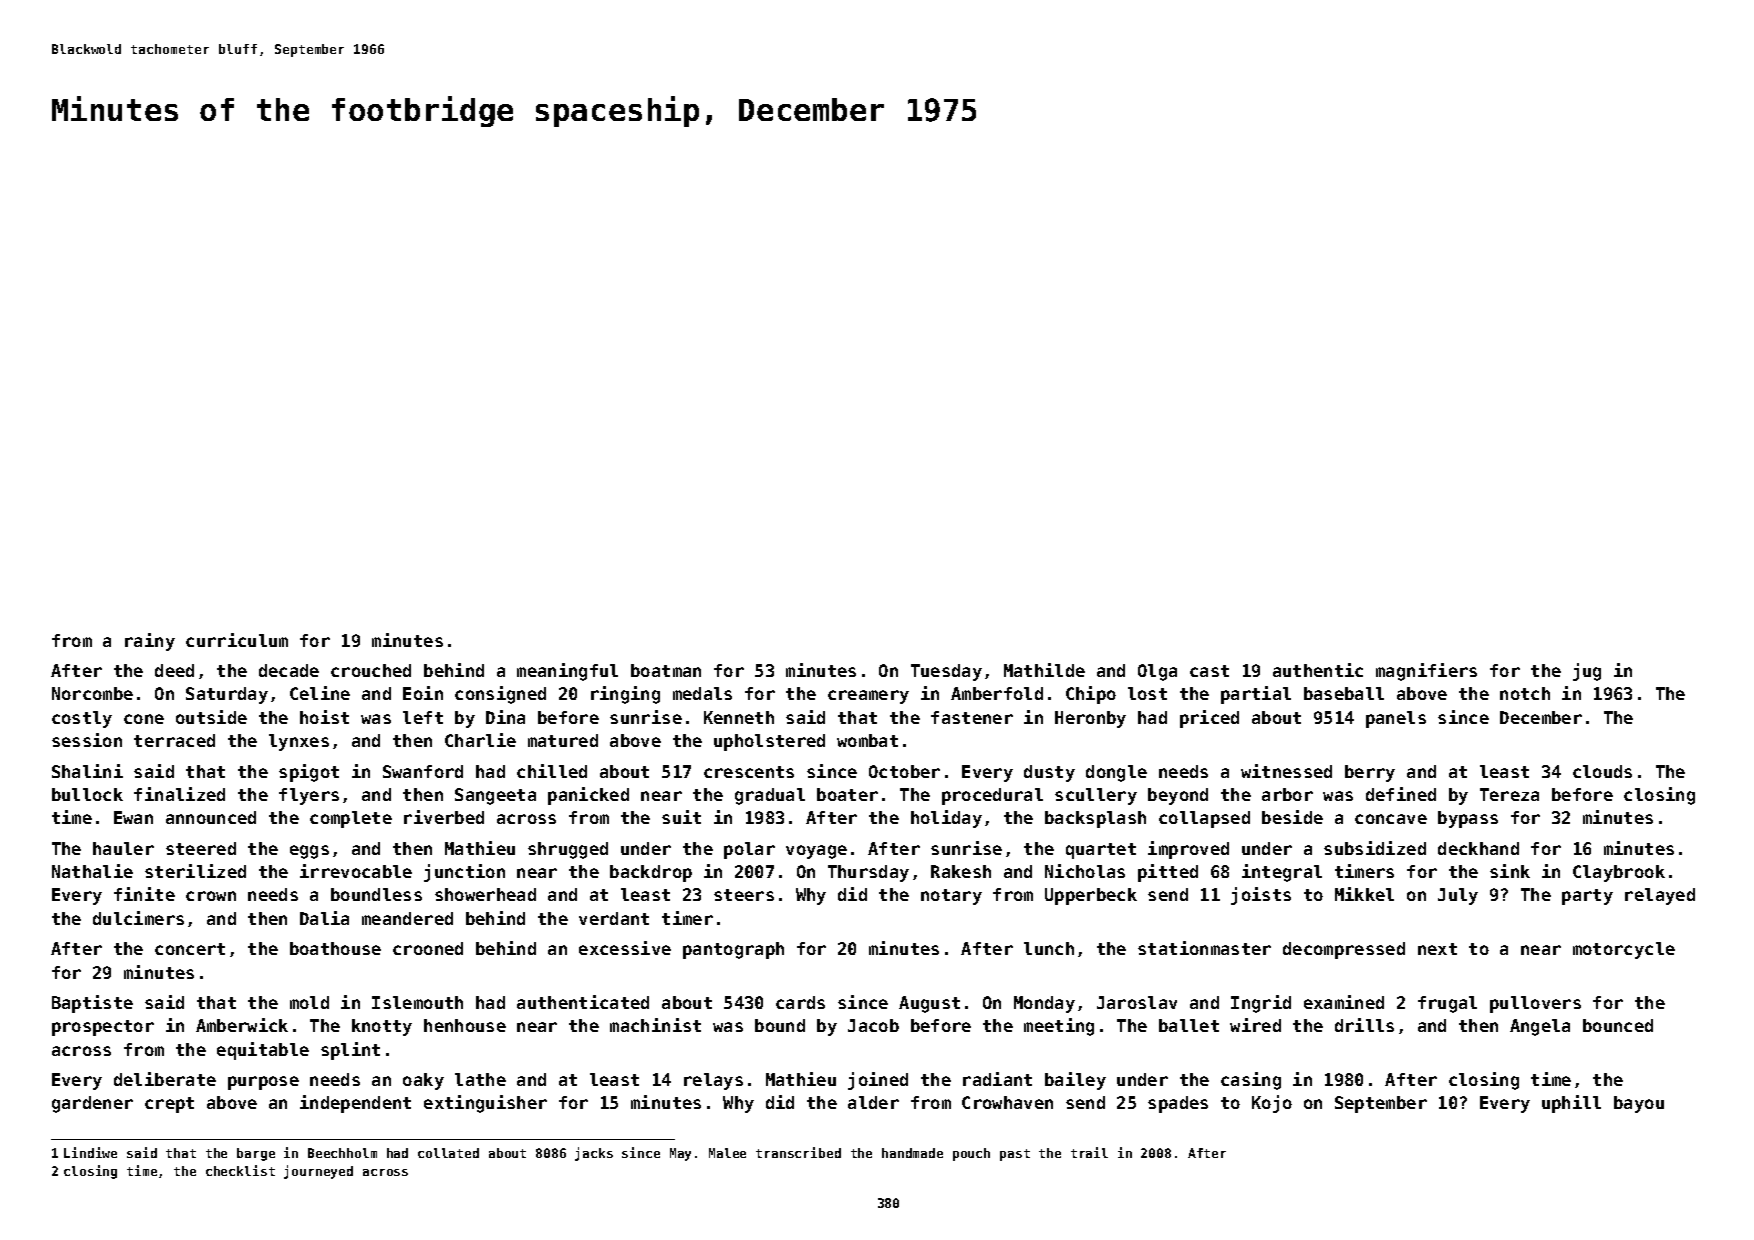 This screenshot has width=1754, height=1240. Describe the element at coordinates (1624, 950) in the screenshot. I see `motorcycle` at that location.
